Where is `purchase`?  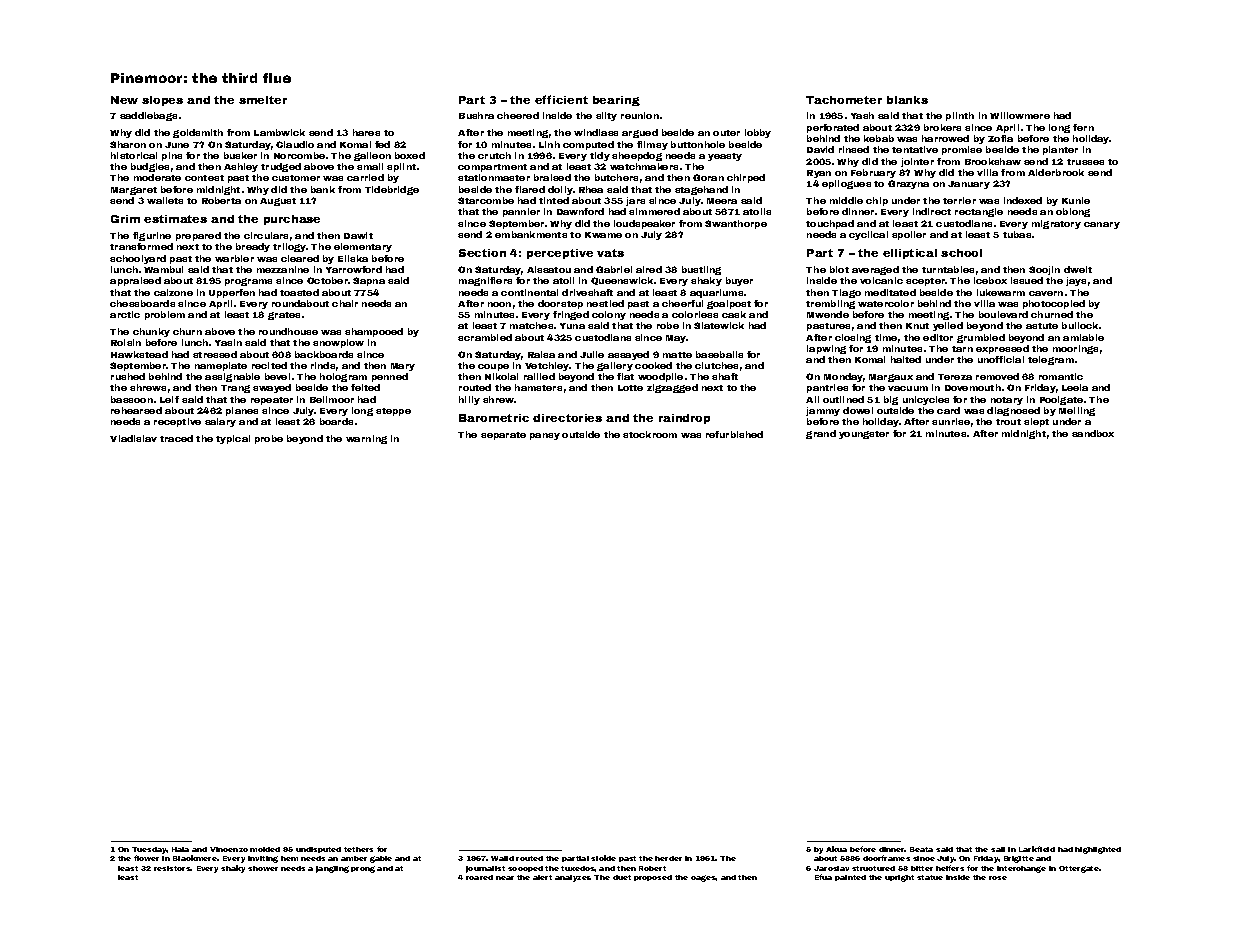 purchase is located at coordinates (292, 220).
